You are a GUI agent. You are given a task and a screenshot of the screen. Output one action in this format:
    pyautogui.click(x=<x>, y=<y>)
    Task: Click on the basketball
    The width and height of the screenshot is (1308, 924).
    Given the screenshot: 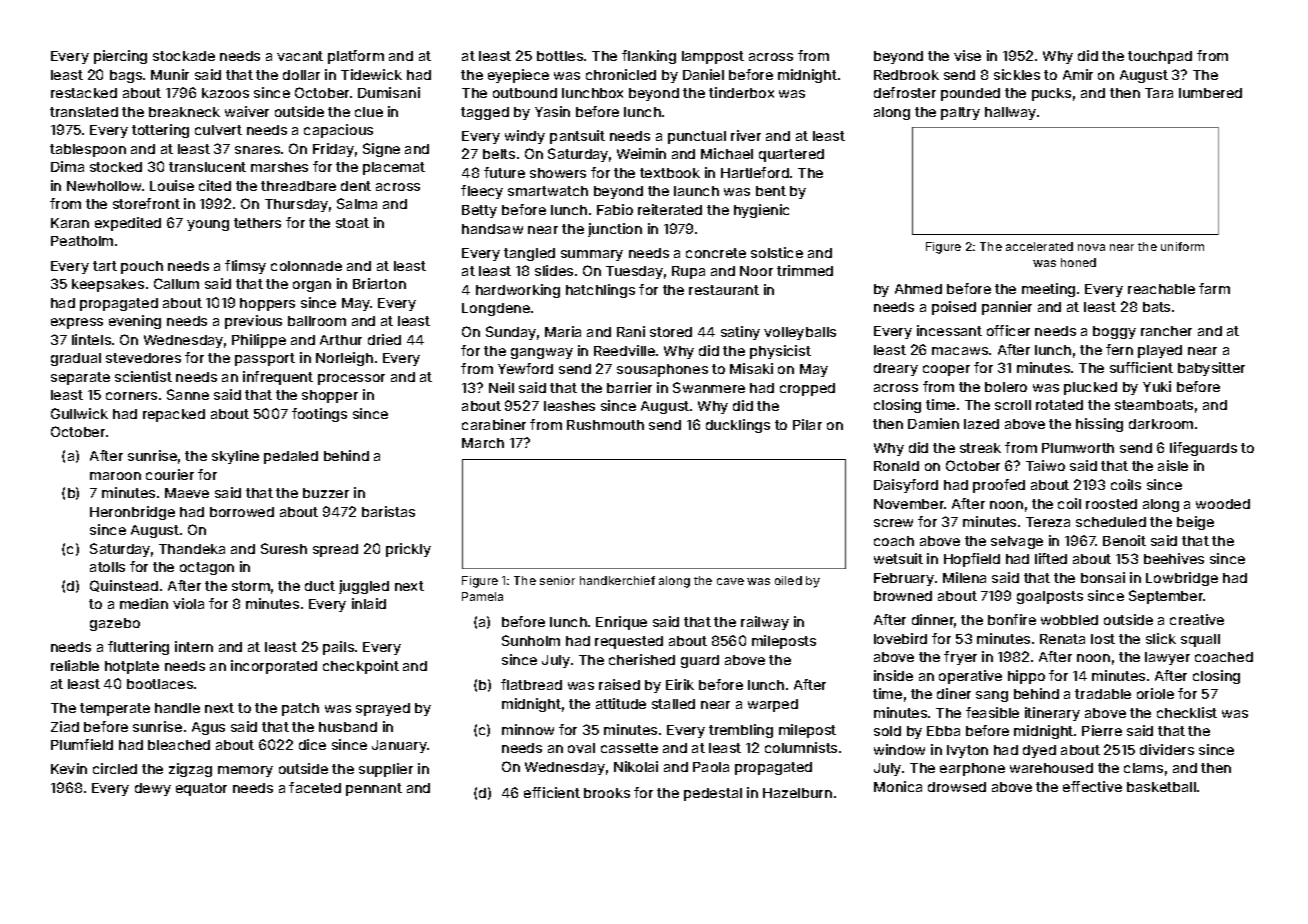 What is the action you would take?
    pyautogui.click(x=1161, y=787)
